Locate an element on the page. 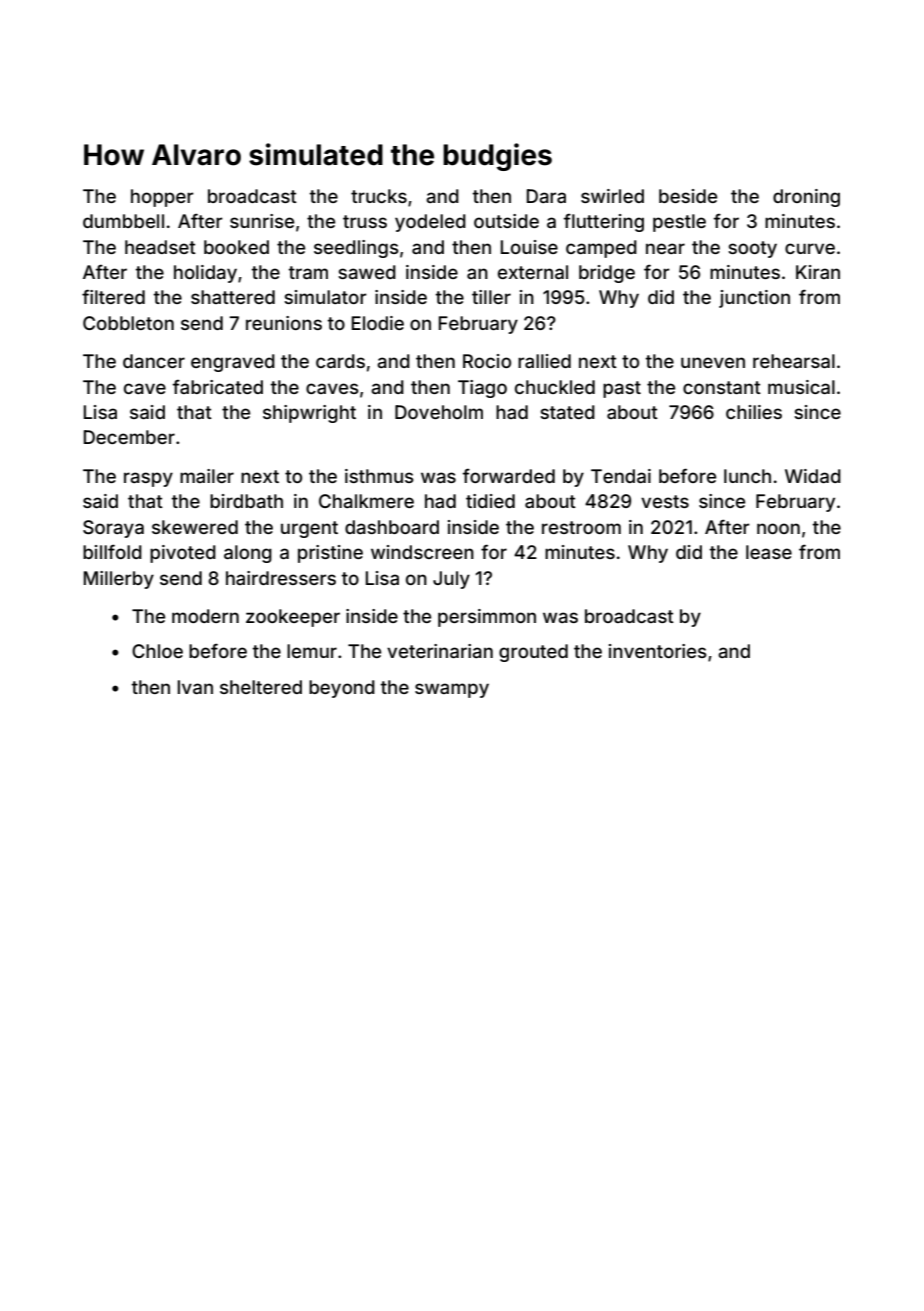 This document has width=924, height=1311. July is located at coordinates (451, 580).
